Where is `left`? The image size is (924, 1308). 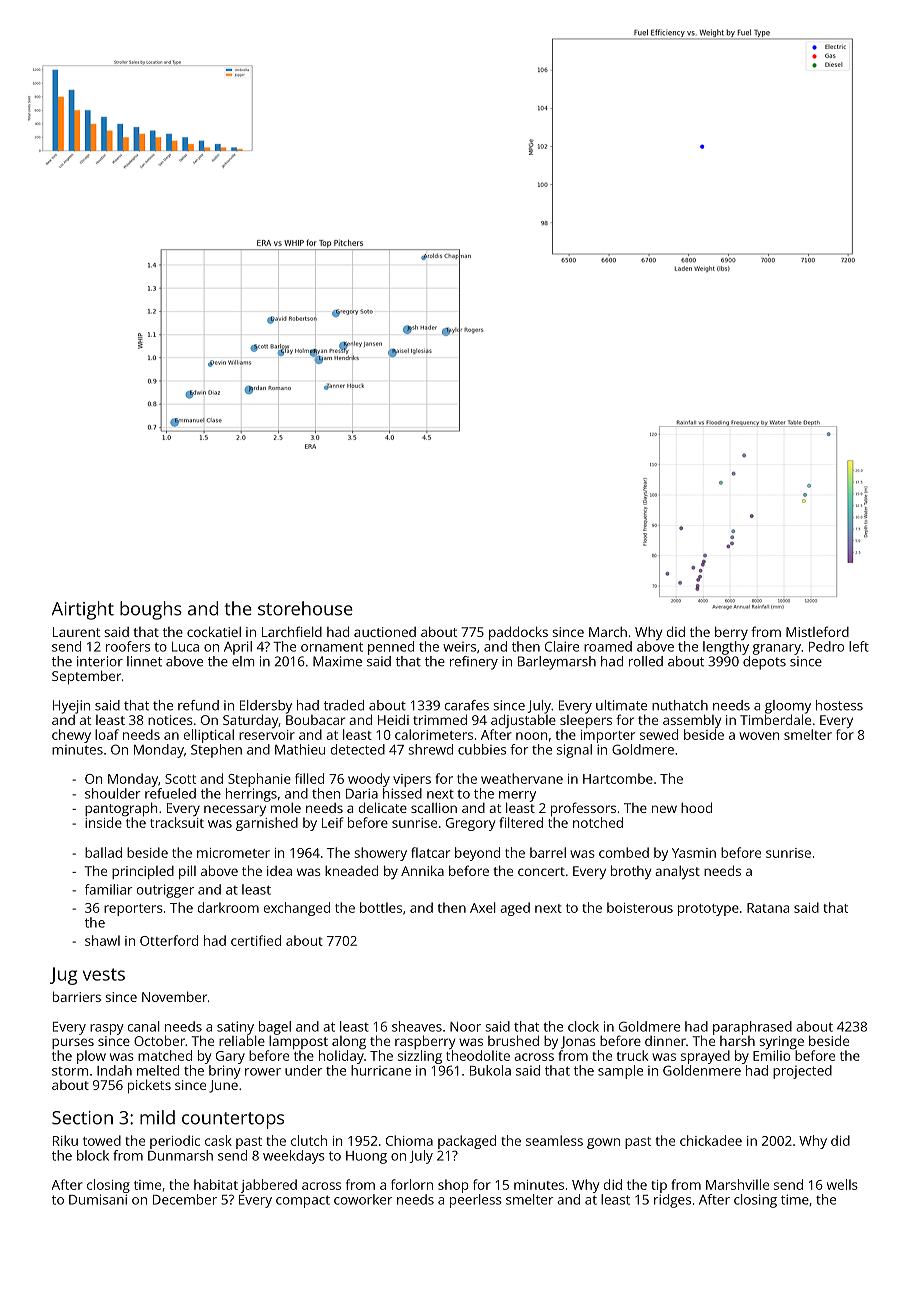
left is located at coordinates (859, 646).
